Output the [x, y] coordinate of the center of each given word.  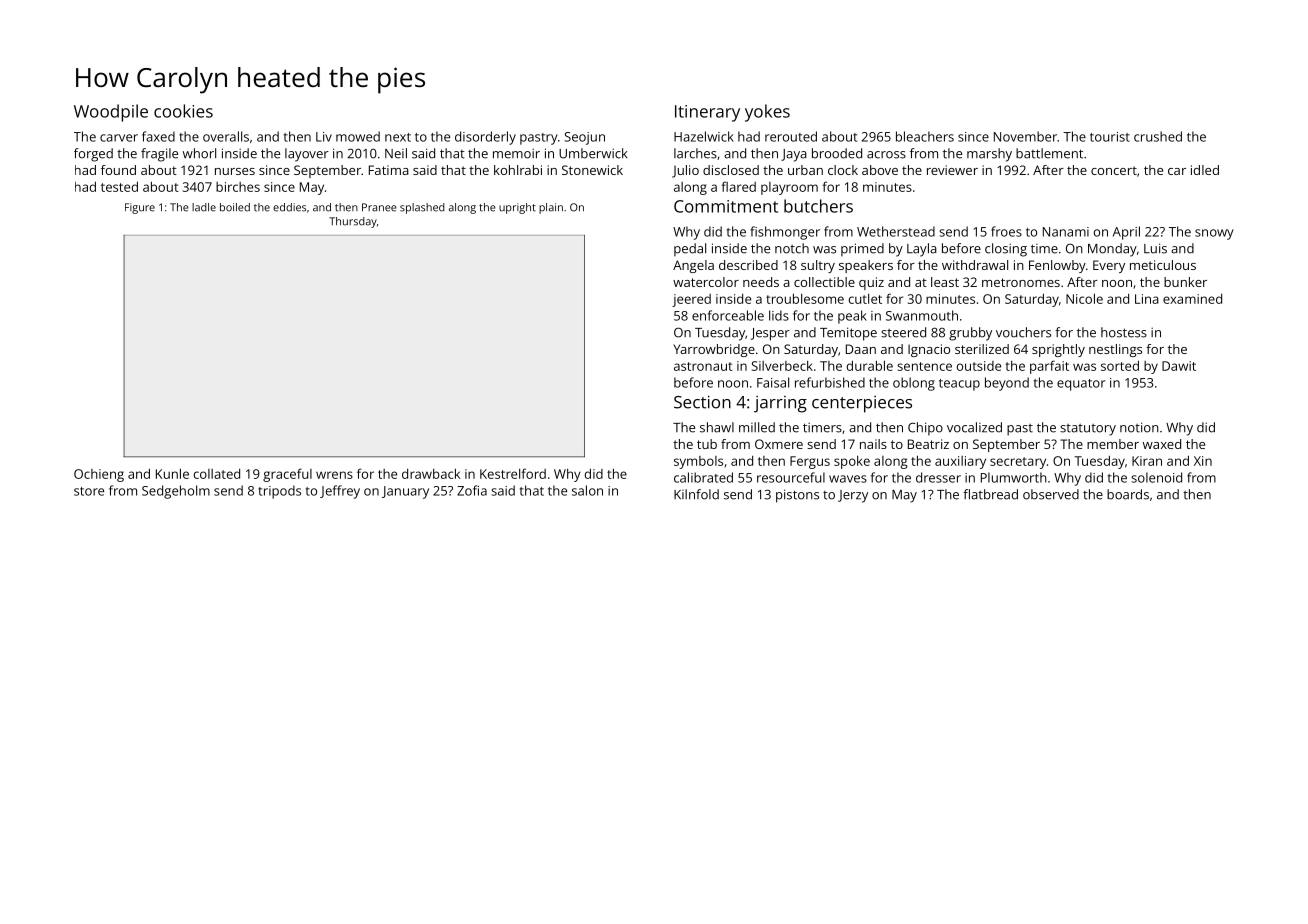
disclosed [731, 170]
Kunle [172, 473]
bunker [1185, 282]
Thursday [353, 222]
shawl [717, 427]
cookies [183, 111]
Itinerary [707, 113]
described [748, 265]
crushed [1158, 136]
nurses [235, 171]
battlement [1049, 153]
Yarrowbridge [714, 350]
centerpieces [862, 404]
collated [217, 474]
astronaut [703, 366]
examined [1192, 299]
